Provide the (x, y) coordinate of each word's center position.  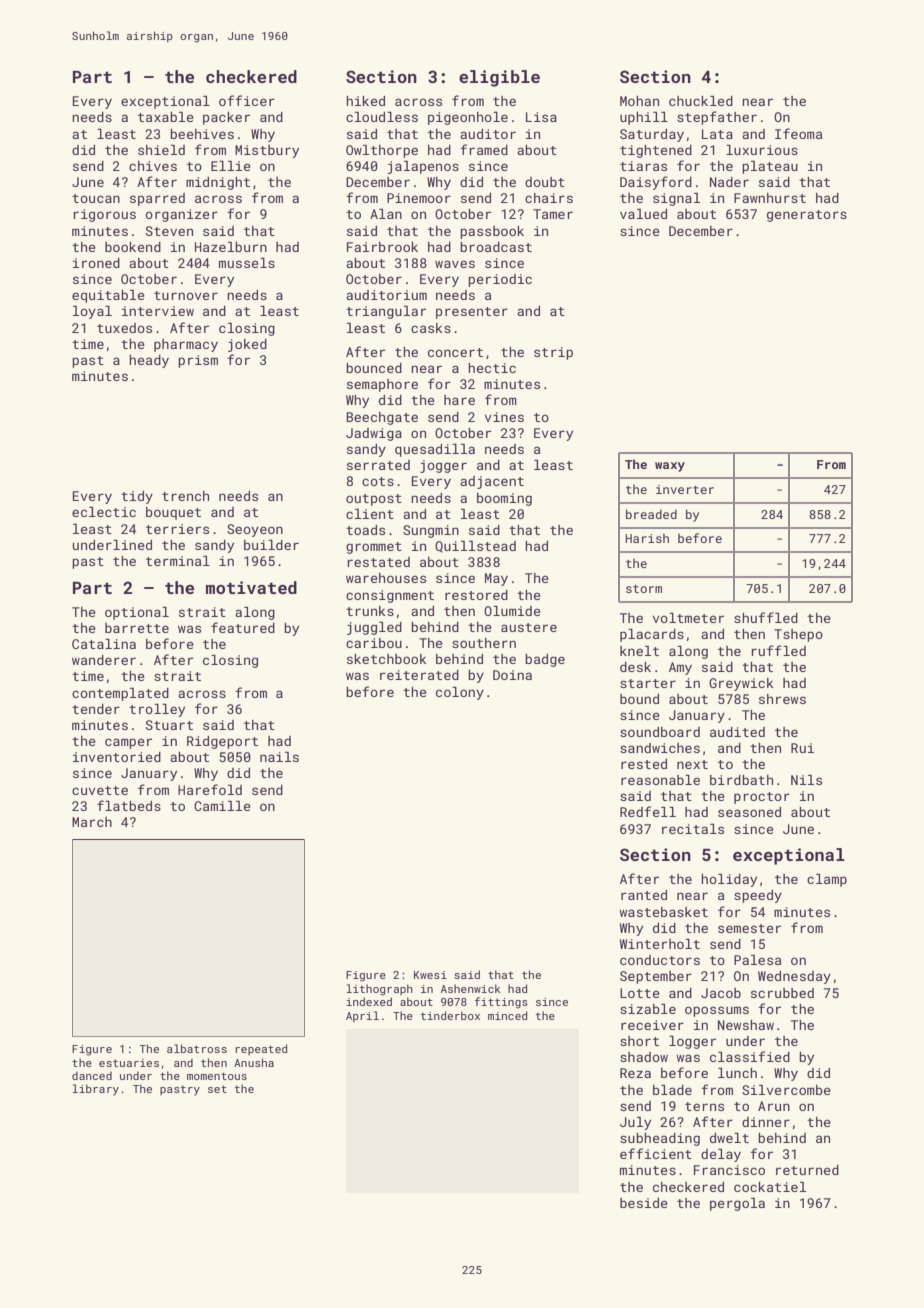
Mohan (639, 101)
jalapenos (423, 167)
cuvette (100, 790)
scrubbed (782, 993)
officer (247, 100)
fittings (501, 1003)
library (95, 1090)
